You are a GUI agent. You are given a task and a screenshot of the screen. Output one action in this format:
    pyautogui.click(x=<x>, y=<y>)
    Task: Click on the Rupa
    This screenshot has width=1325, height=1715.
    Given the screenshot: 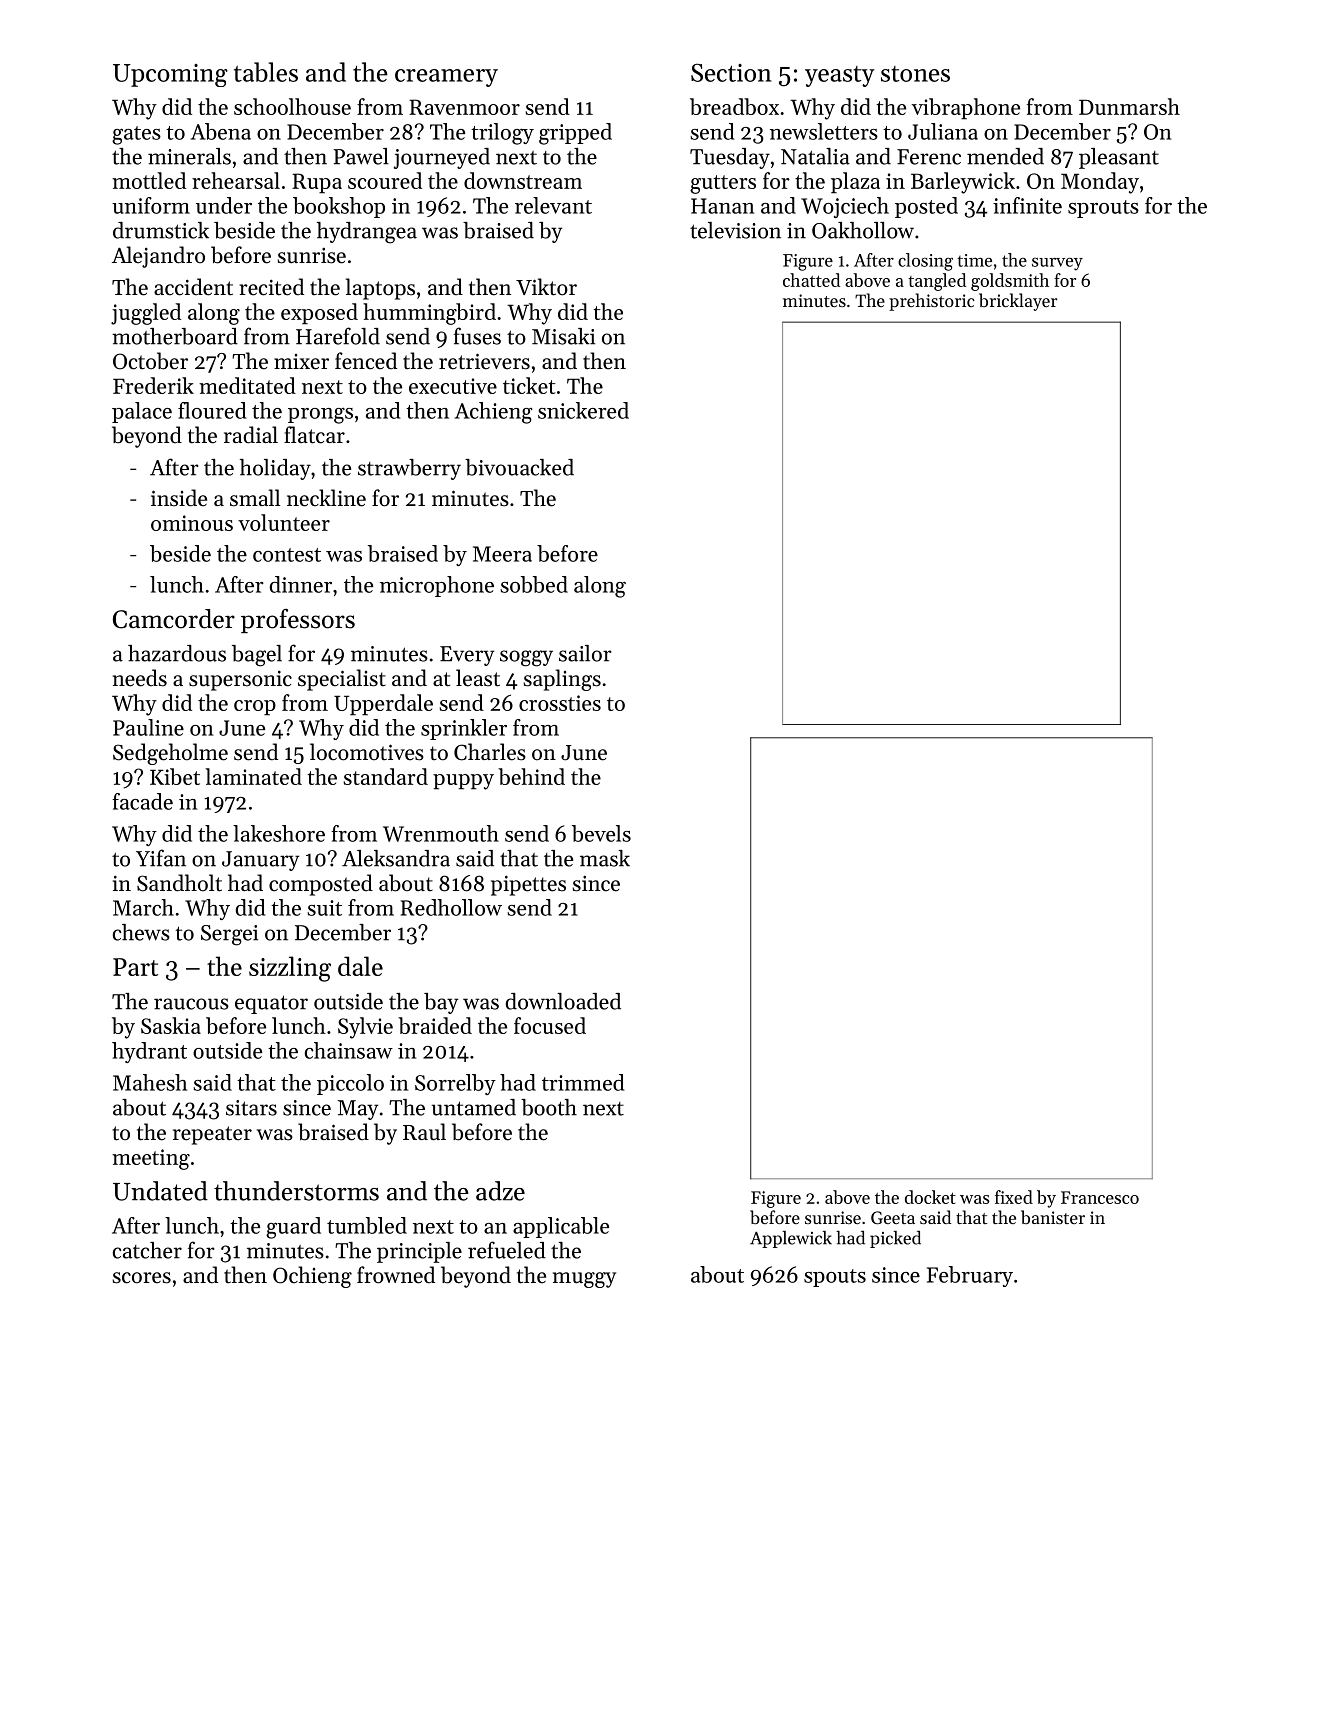 What is the action you would take?
    pyautogui.click(x=317, y=183)
